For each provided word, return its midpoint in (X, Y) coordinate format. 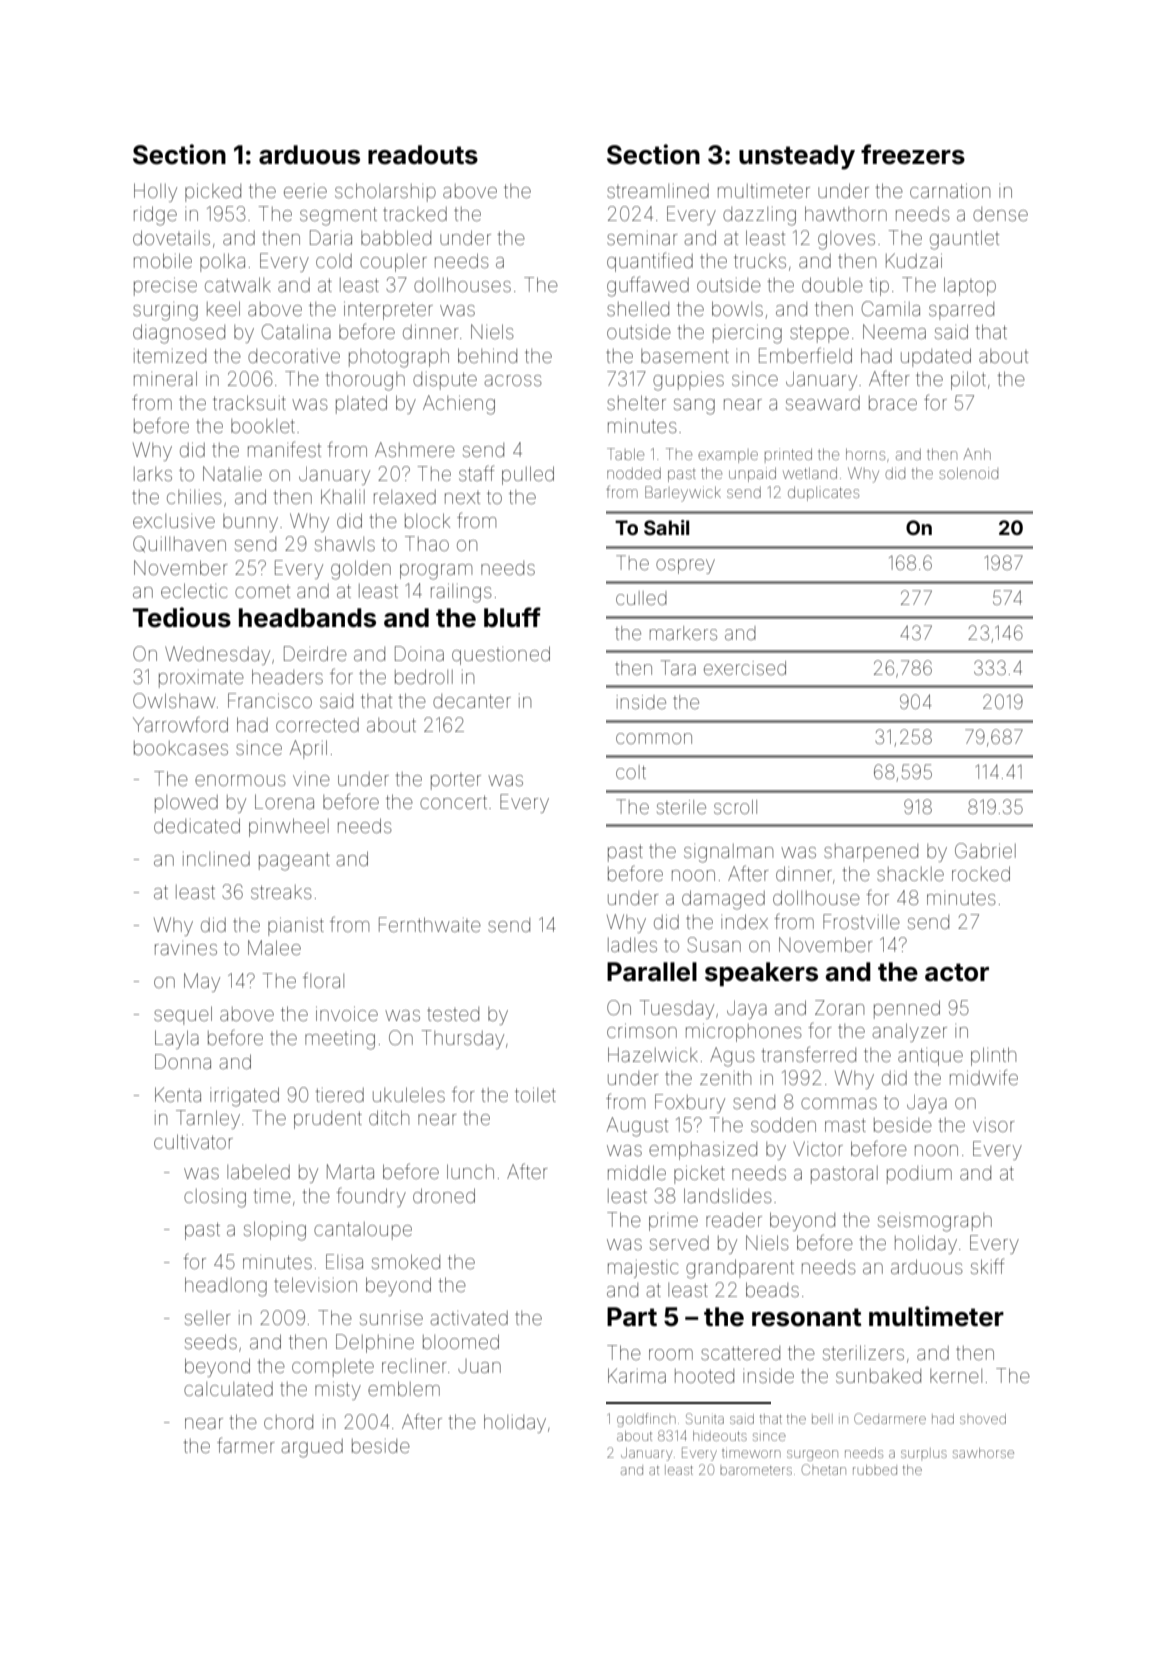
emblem (404, 1388)
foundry (371, 1197)
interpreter (388, 311)
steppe (819, 334)
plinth (993, 1056)
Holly (155, 192)
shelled (638, 308)
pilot (968, 380)
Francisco (270, 700)
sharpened (871, 853)
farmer (245, 1445)
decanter (472, 701)
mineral (165, 378)
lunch (470, 1171)
